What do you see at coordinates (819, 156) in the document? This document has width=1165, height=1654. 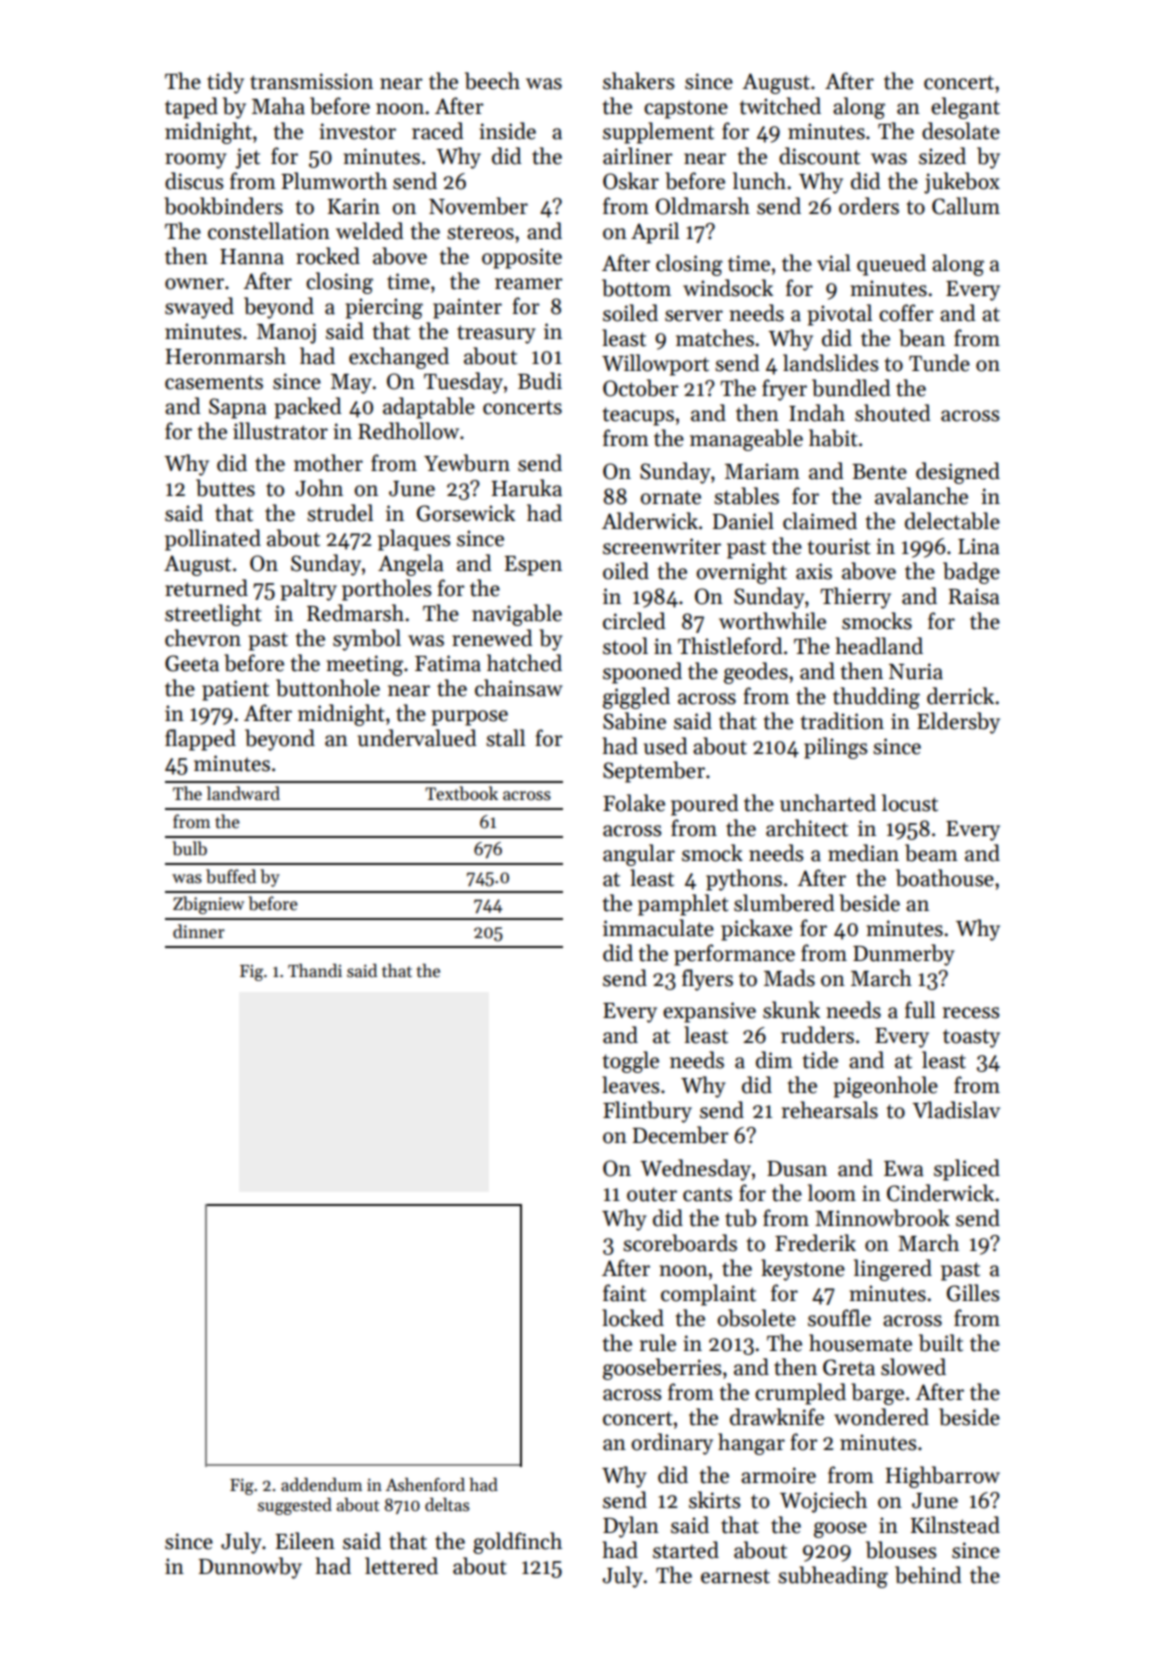 I see `discount` at bounding box center [819, 156].
